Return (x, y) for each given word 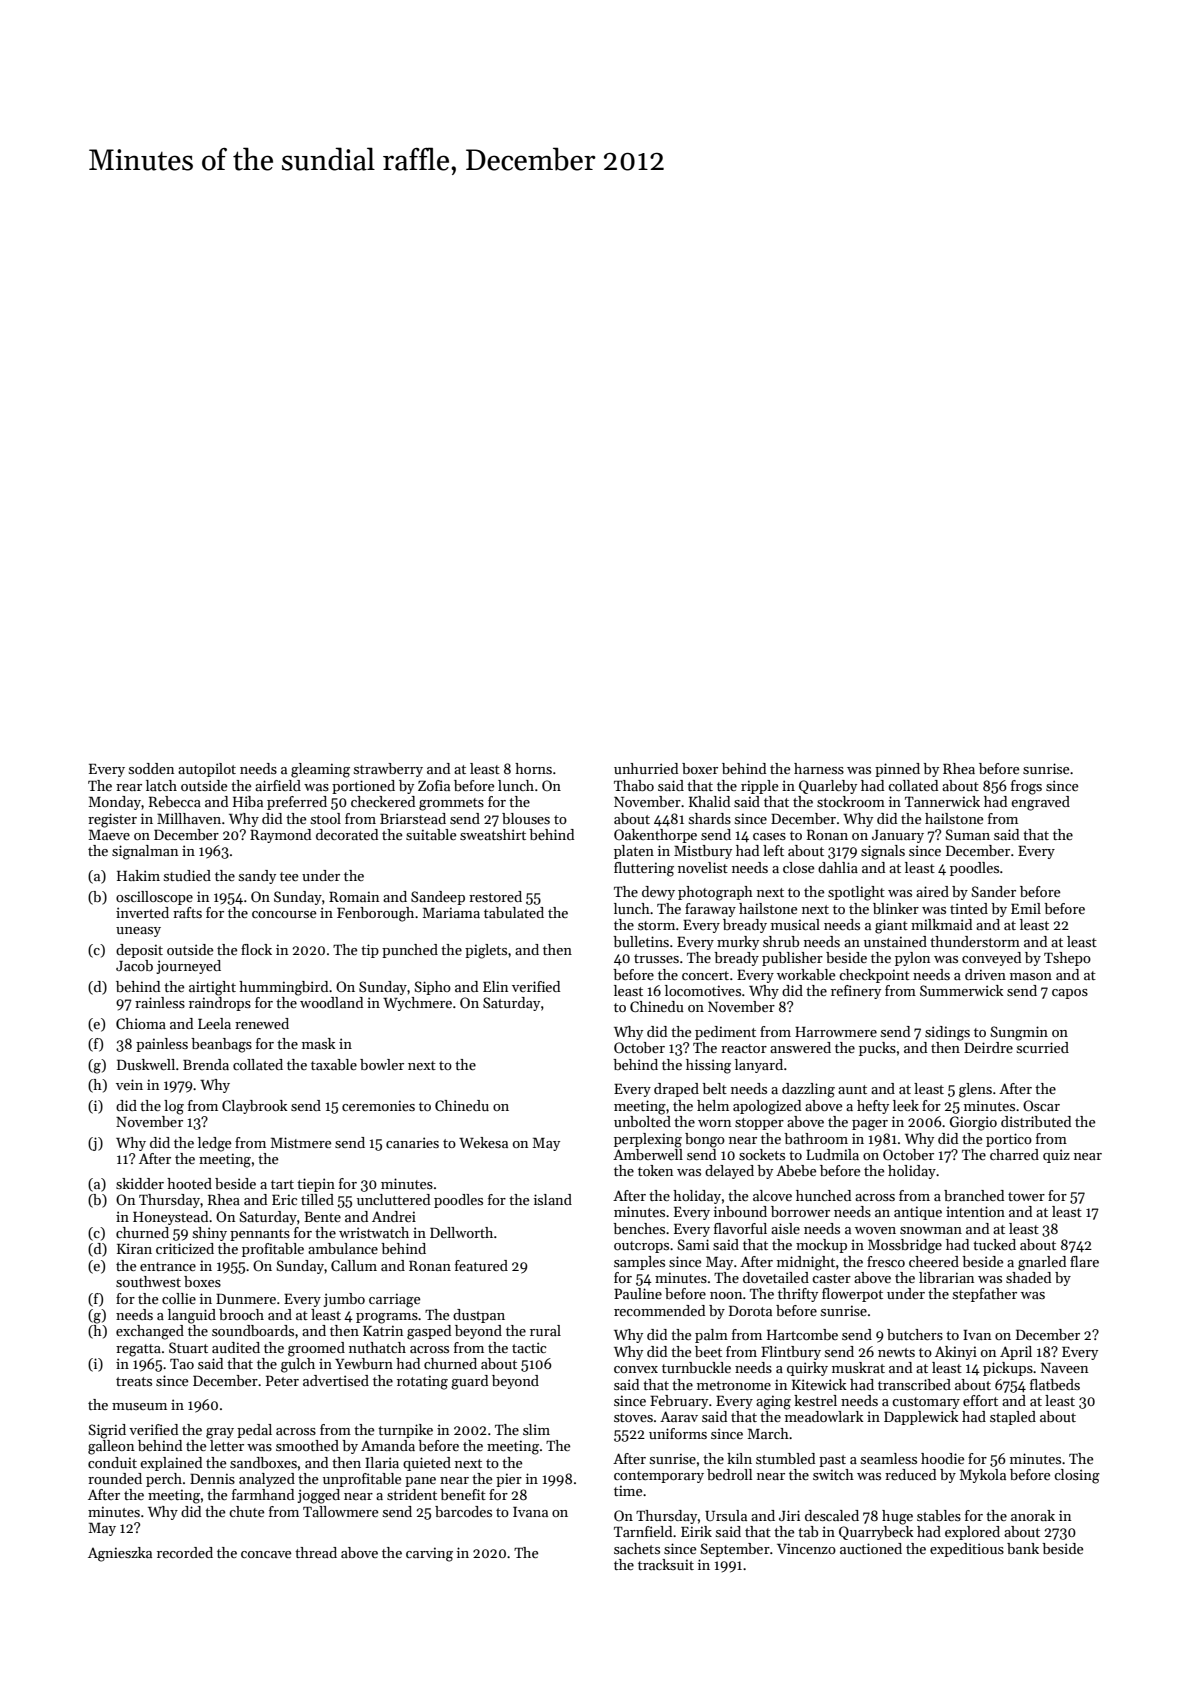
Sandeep (438, 898)
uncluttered (393, 1199)
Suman (968, 834)
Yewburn (364, 1363)
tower (1026, 1196)
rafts (187, 912)
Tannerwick (942, 801)
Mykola (983, 1476)
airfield (278, 785)
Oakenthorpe (655, 836)
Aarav (679, 1416)
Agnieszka (120, 1554)
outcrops (641, 1247)
